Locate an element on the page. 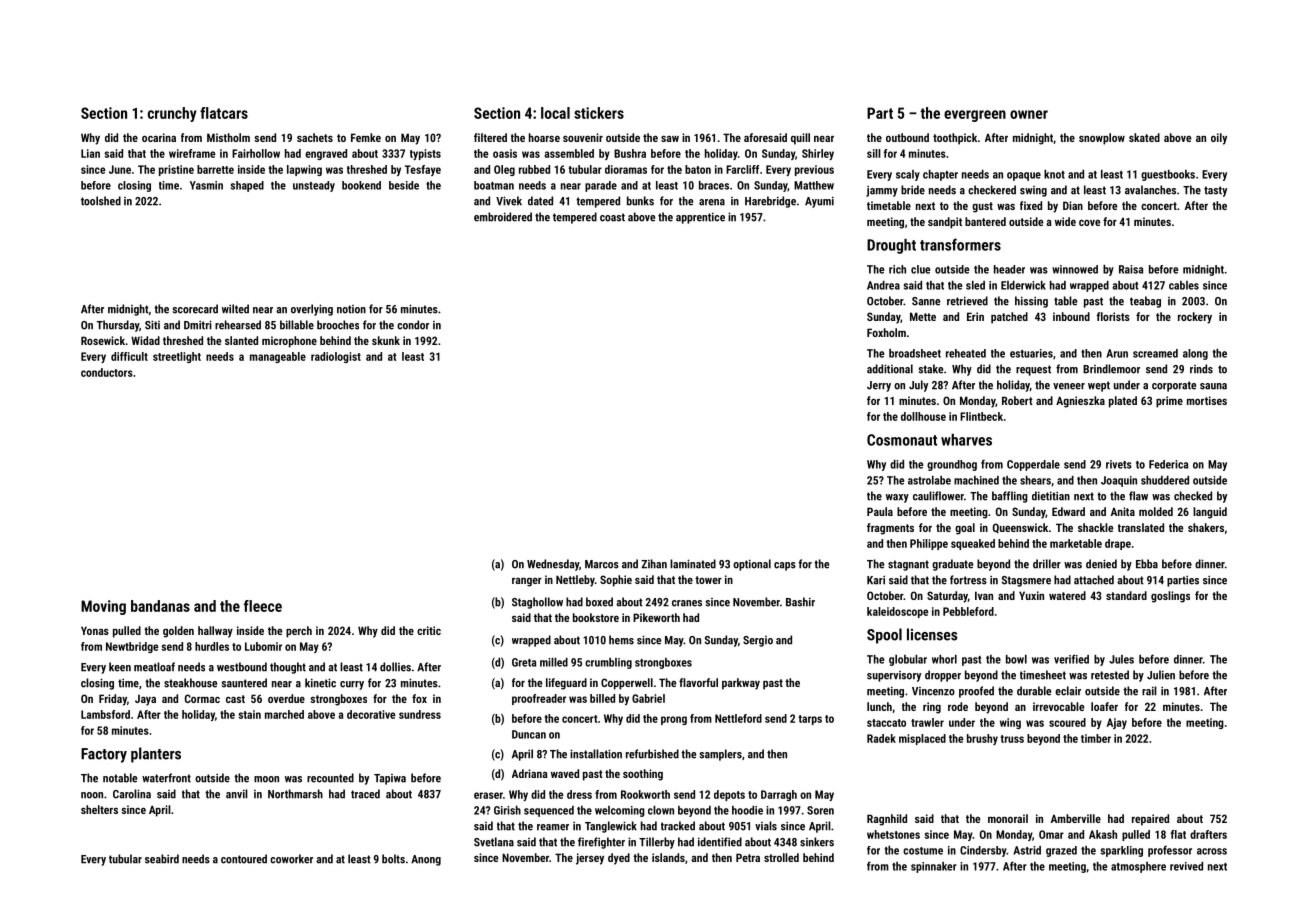 Image resolution: width=1308 pixels, height=924 pixels. strolled is located at coordinates (781, 857).
